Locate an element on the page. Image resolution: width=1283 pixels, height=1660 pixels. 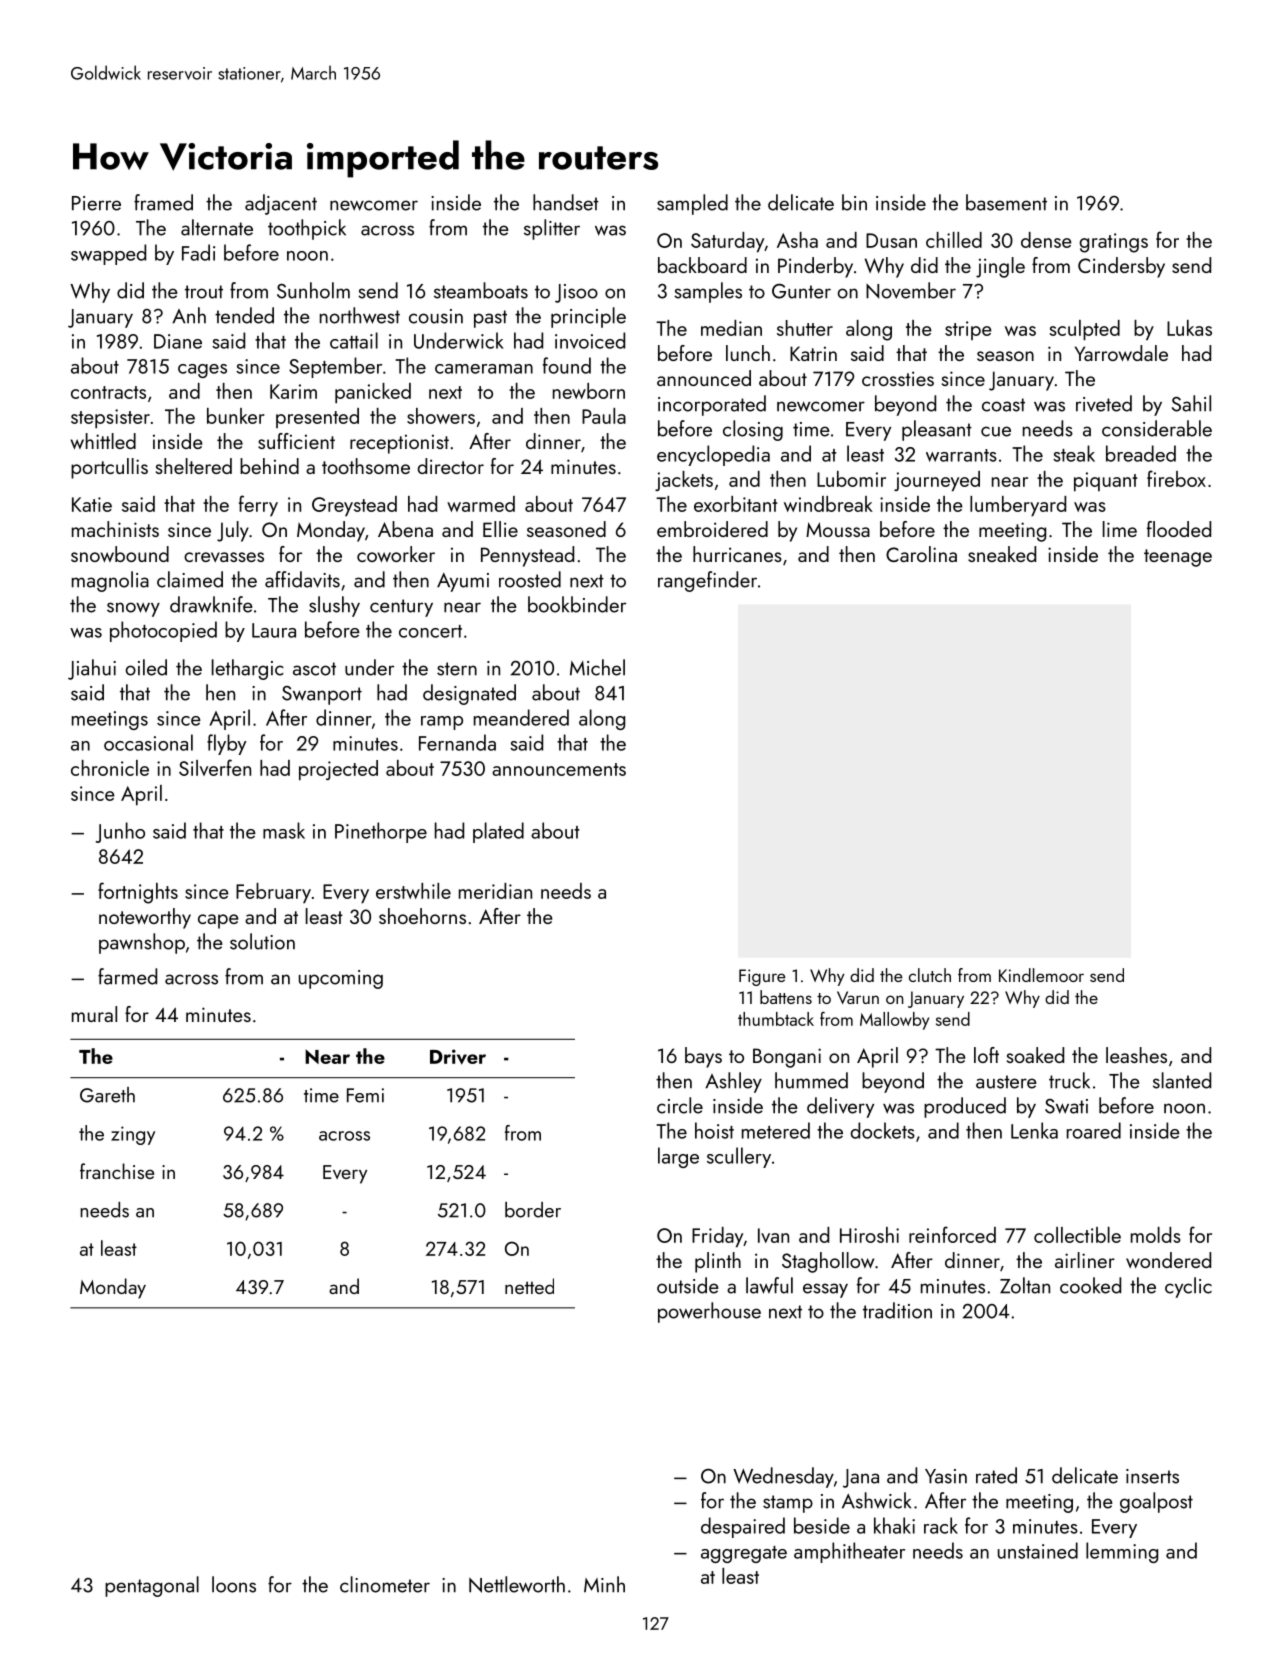
large is located at coordinates (678, 1157).
